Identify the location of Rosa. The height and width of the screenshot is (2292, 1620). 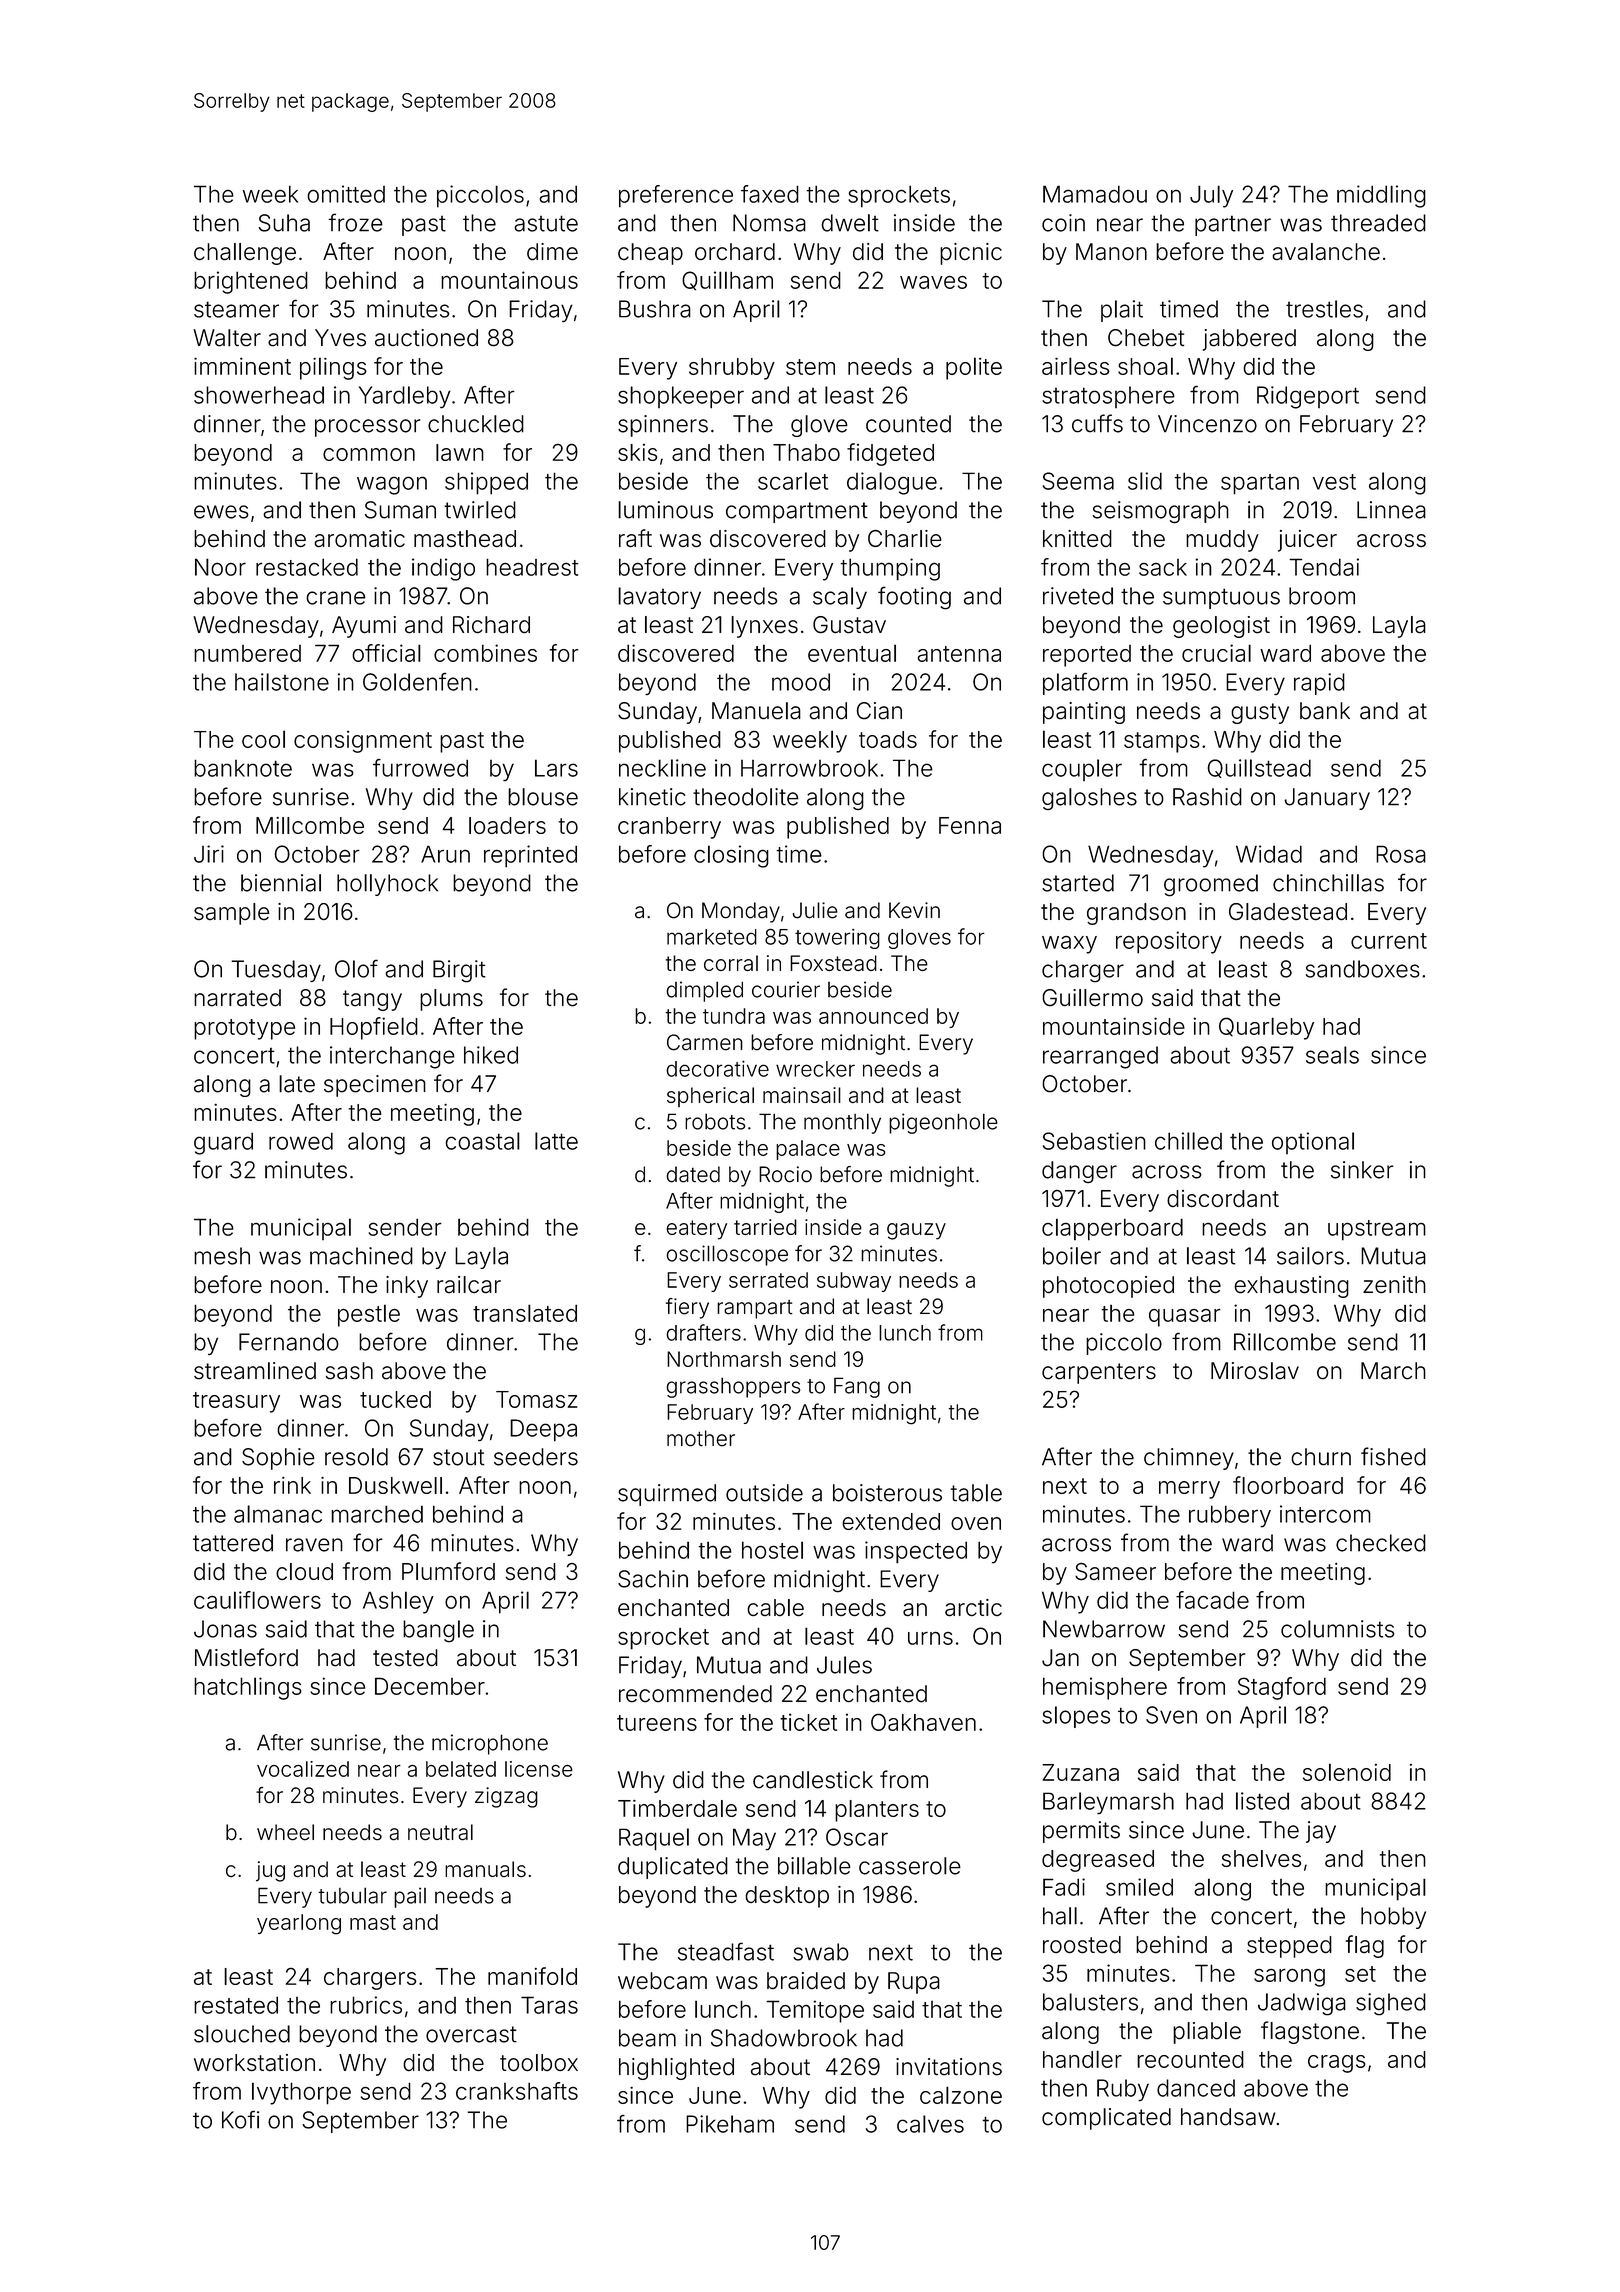
(1401, 854).
